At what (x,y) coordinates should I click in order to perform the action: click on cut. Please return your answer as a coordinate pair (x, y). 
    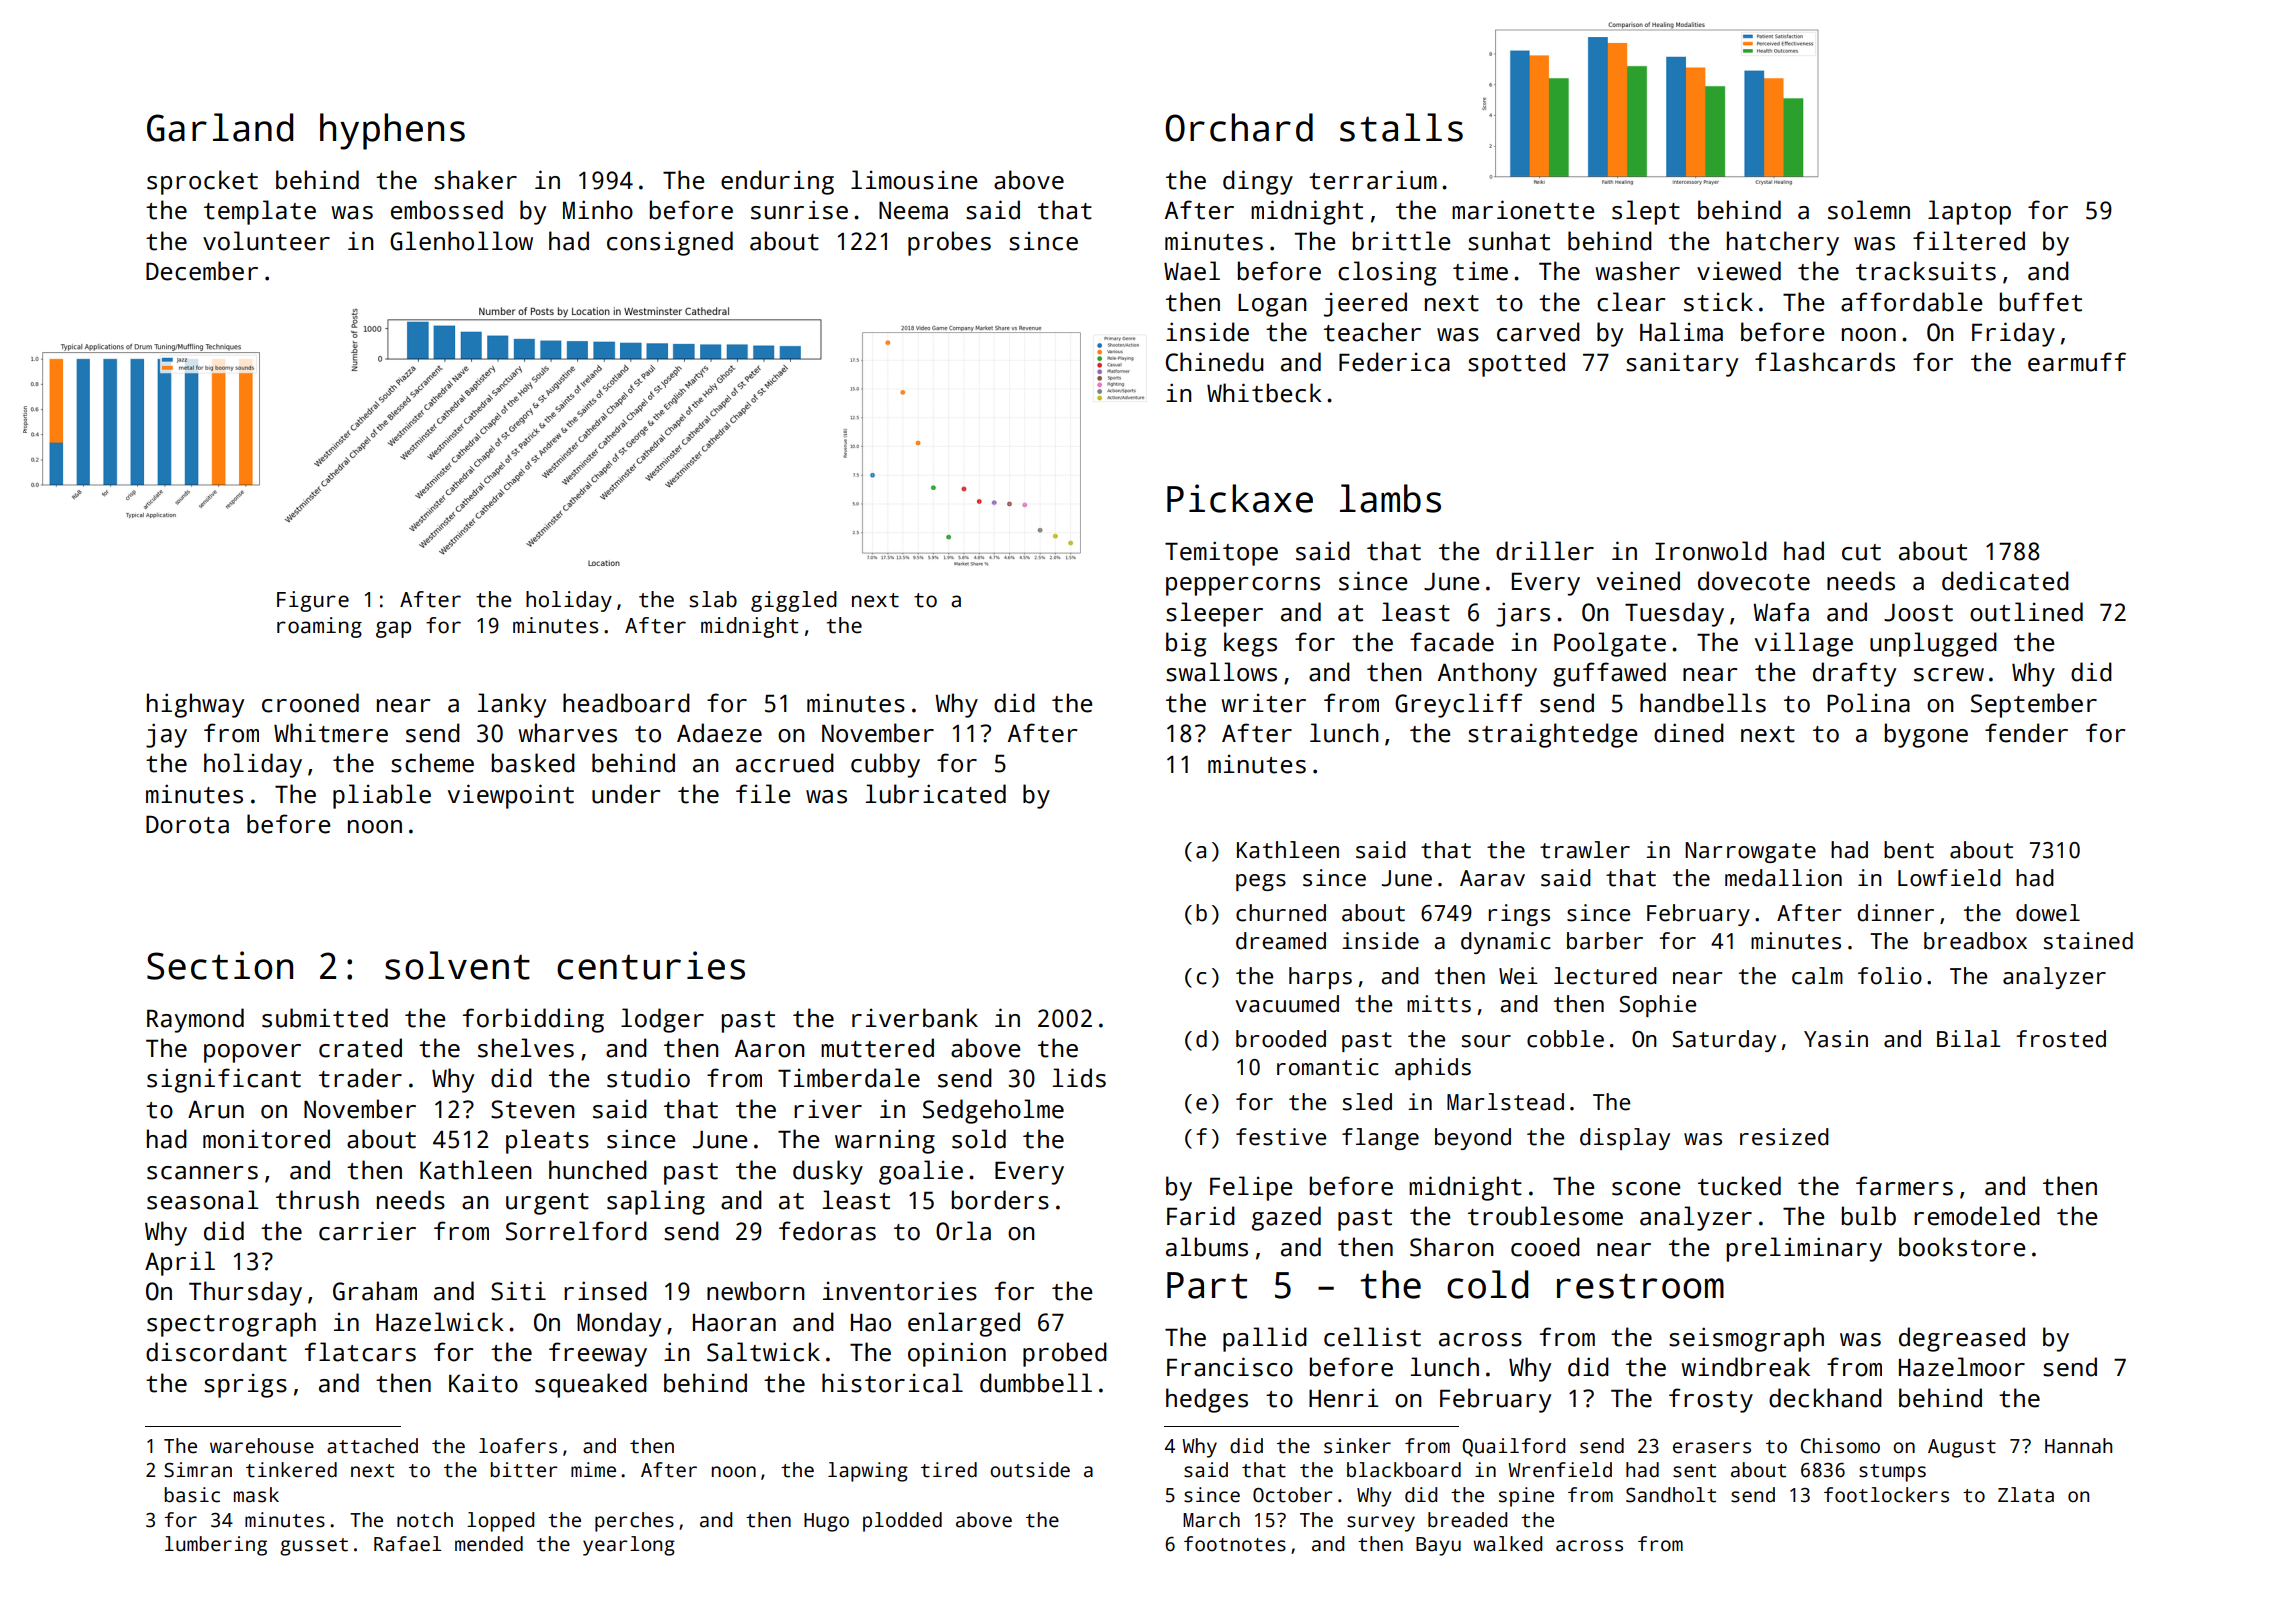
    Looking at the image, I should click on (1861, 552).
